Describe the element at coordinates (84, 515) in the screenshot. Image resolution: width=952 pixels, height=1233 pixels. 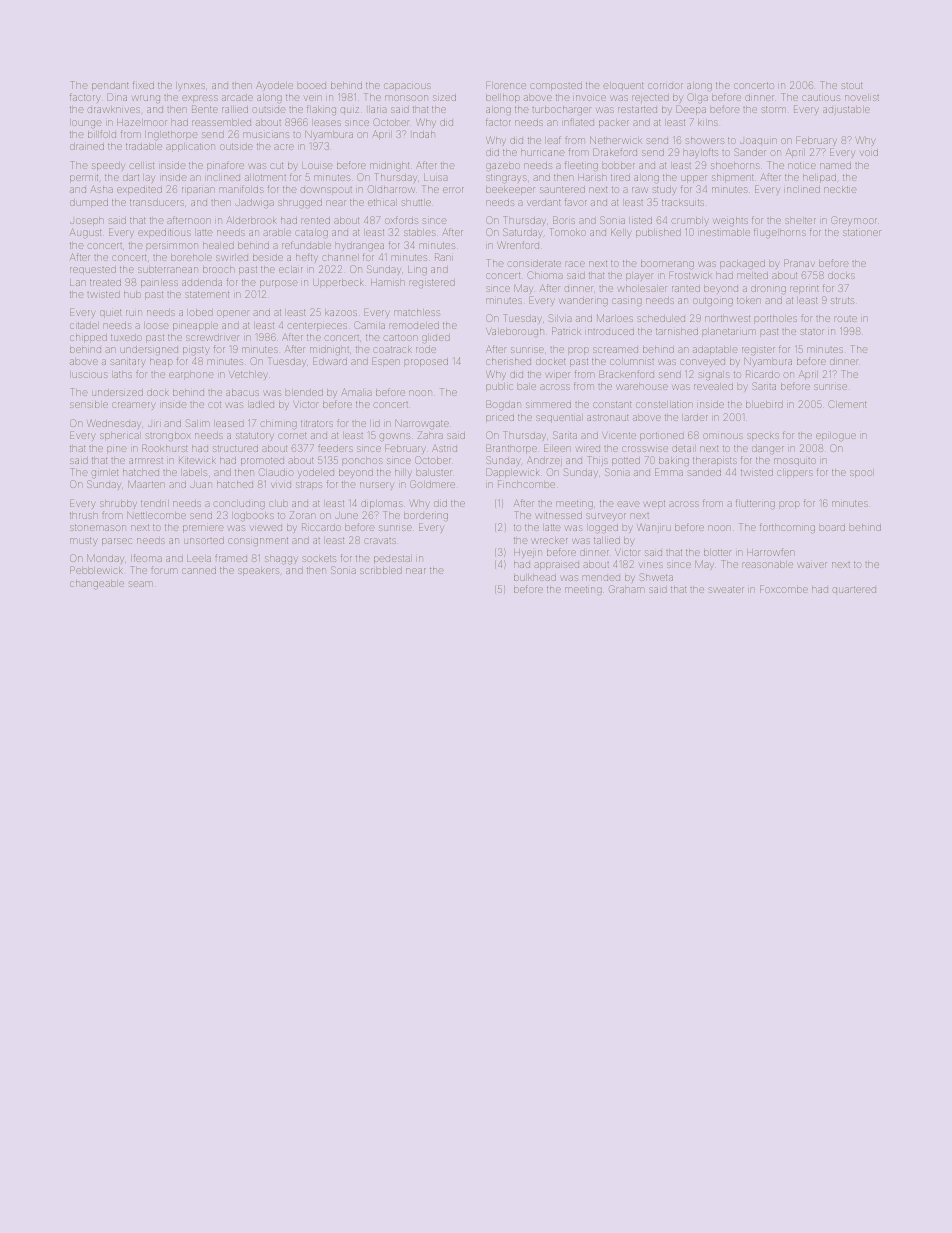
I see `thrush` at that location.
